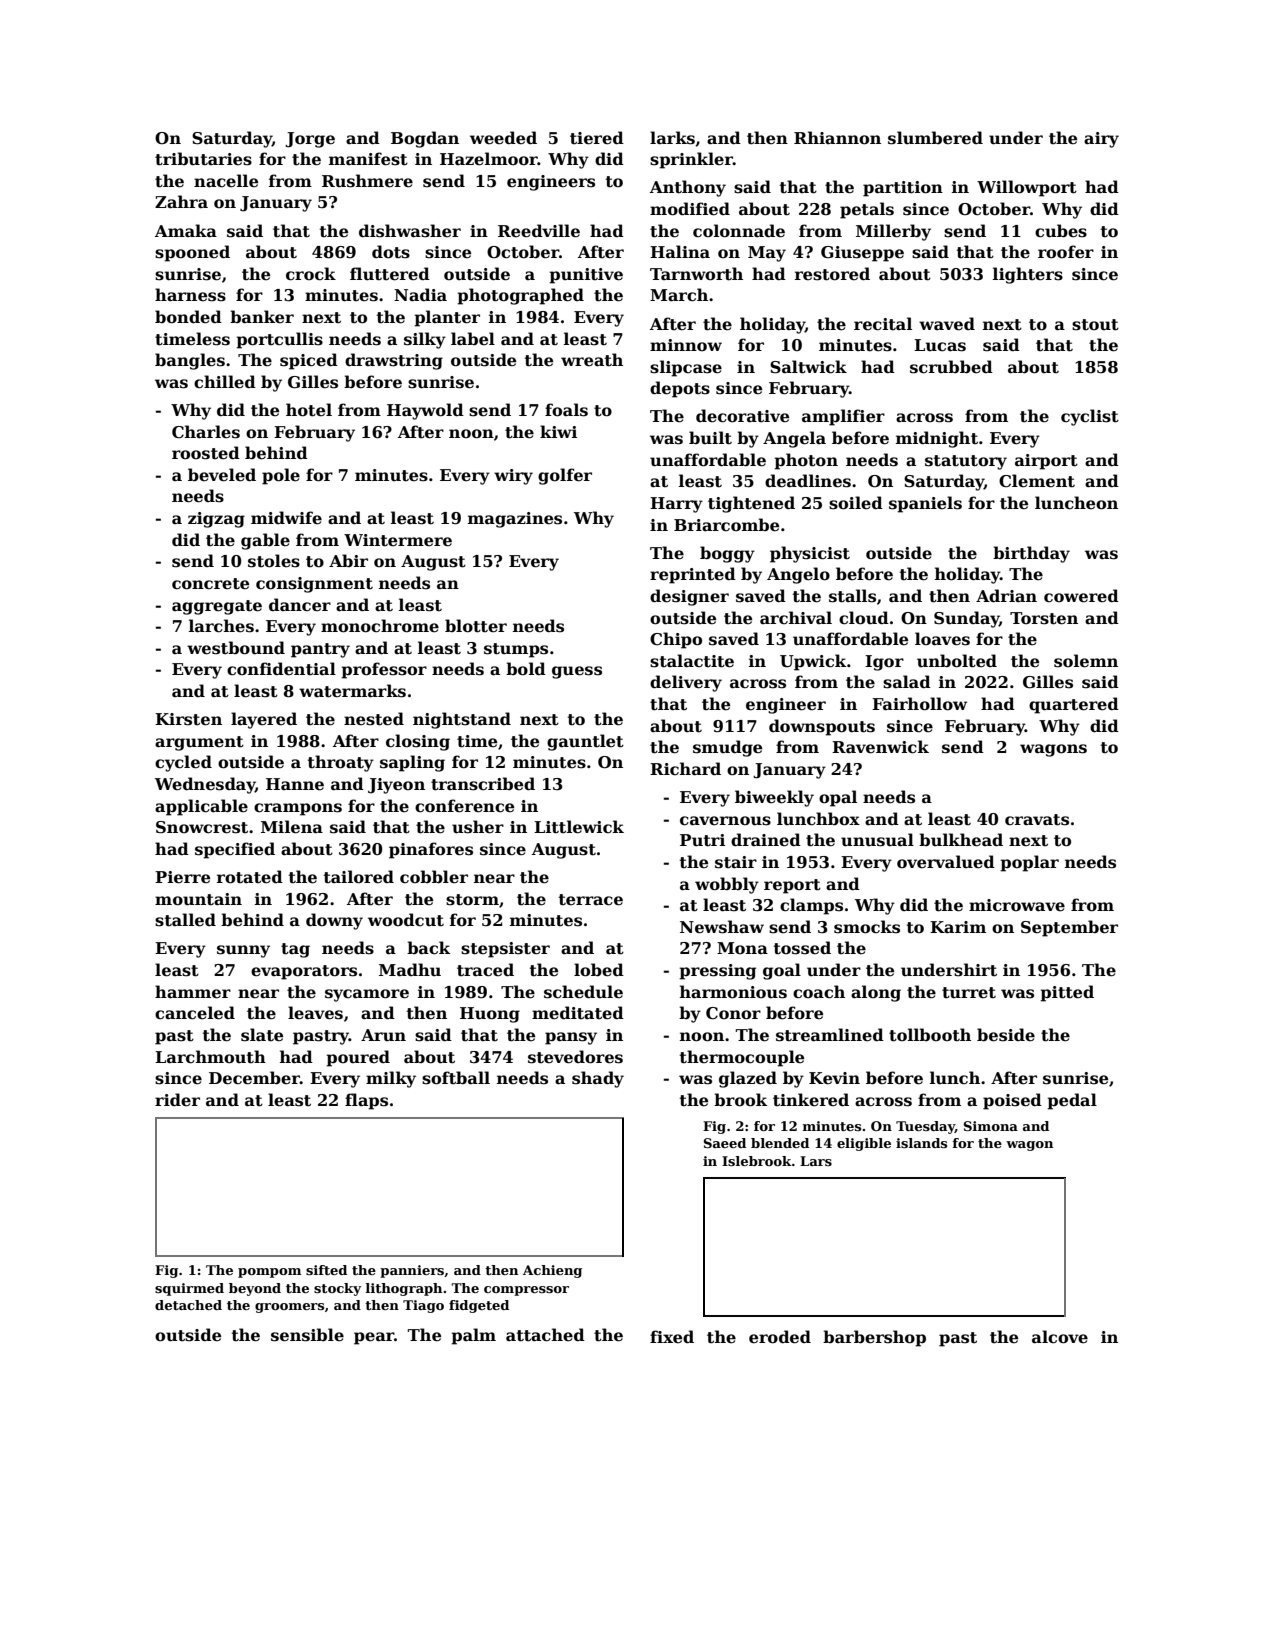 This document has height=1649, width=1274. What do you see at coordinates (201, 807) in the document?
I see `applicable` at bounding box center [201, 807].
